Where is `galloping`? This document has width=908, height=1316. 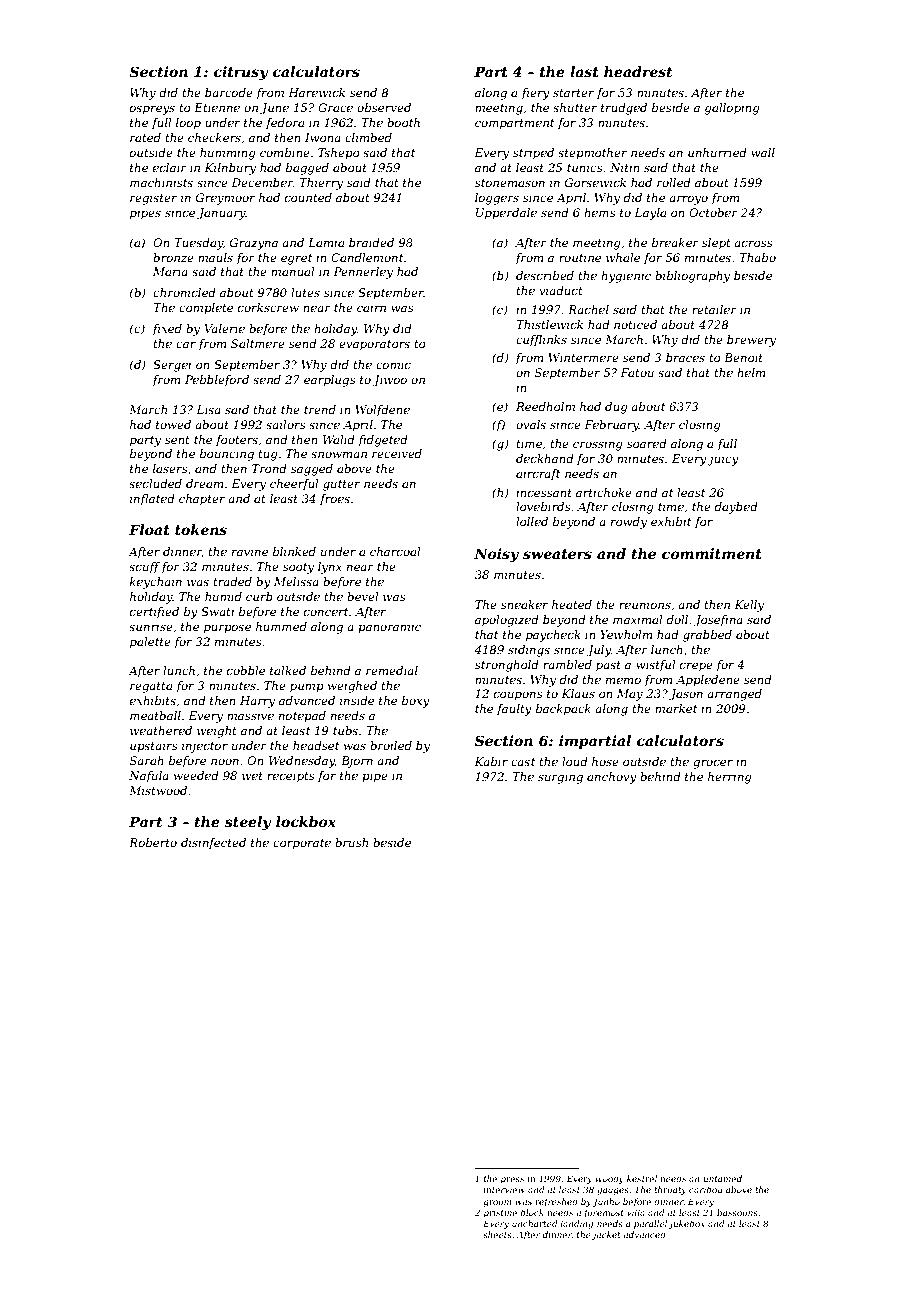
galloping is located at coordinates (732, 109).
